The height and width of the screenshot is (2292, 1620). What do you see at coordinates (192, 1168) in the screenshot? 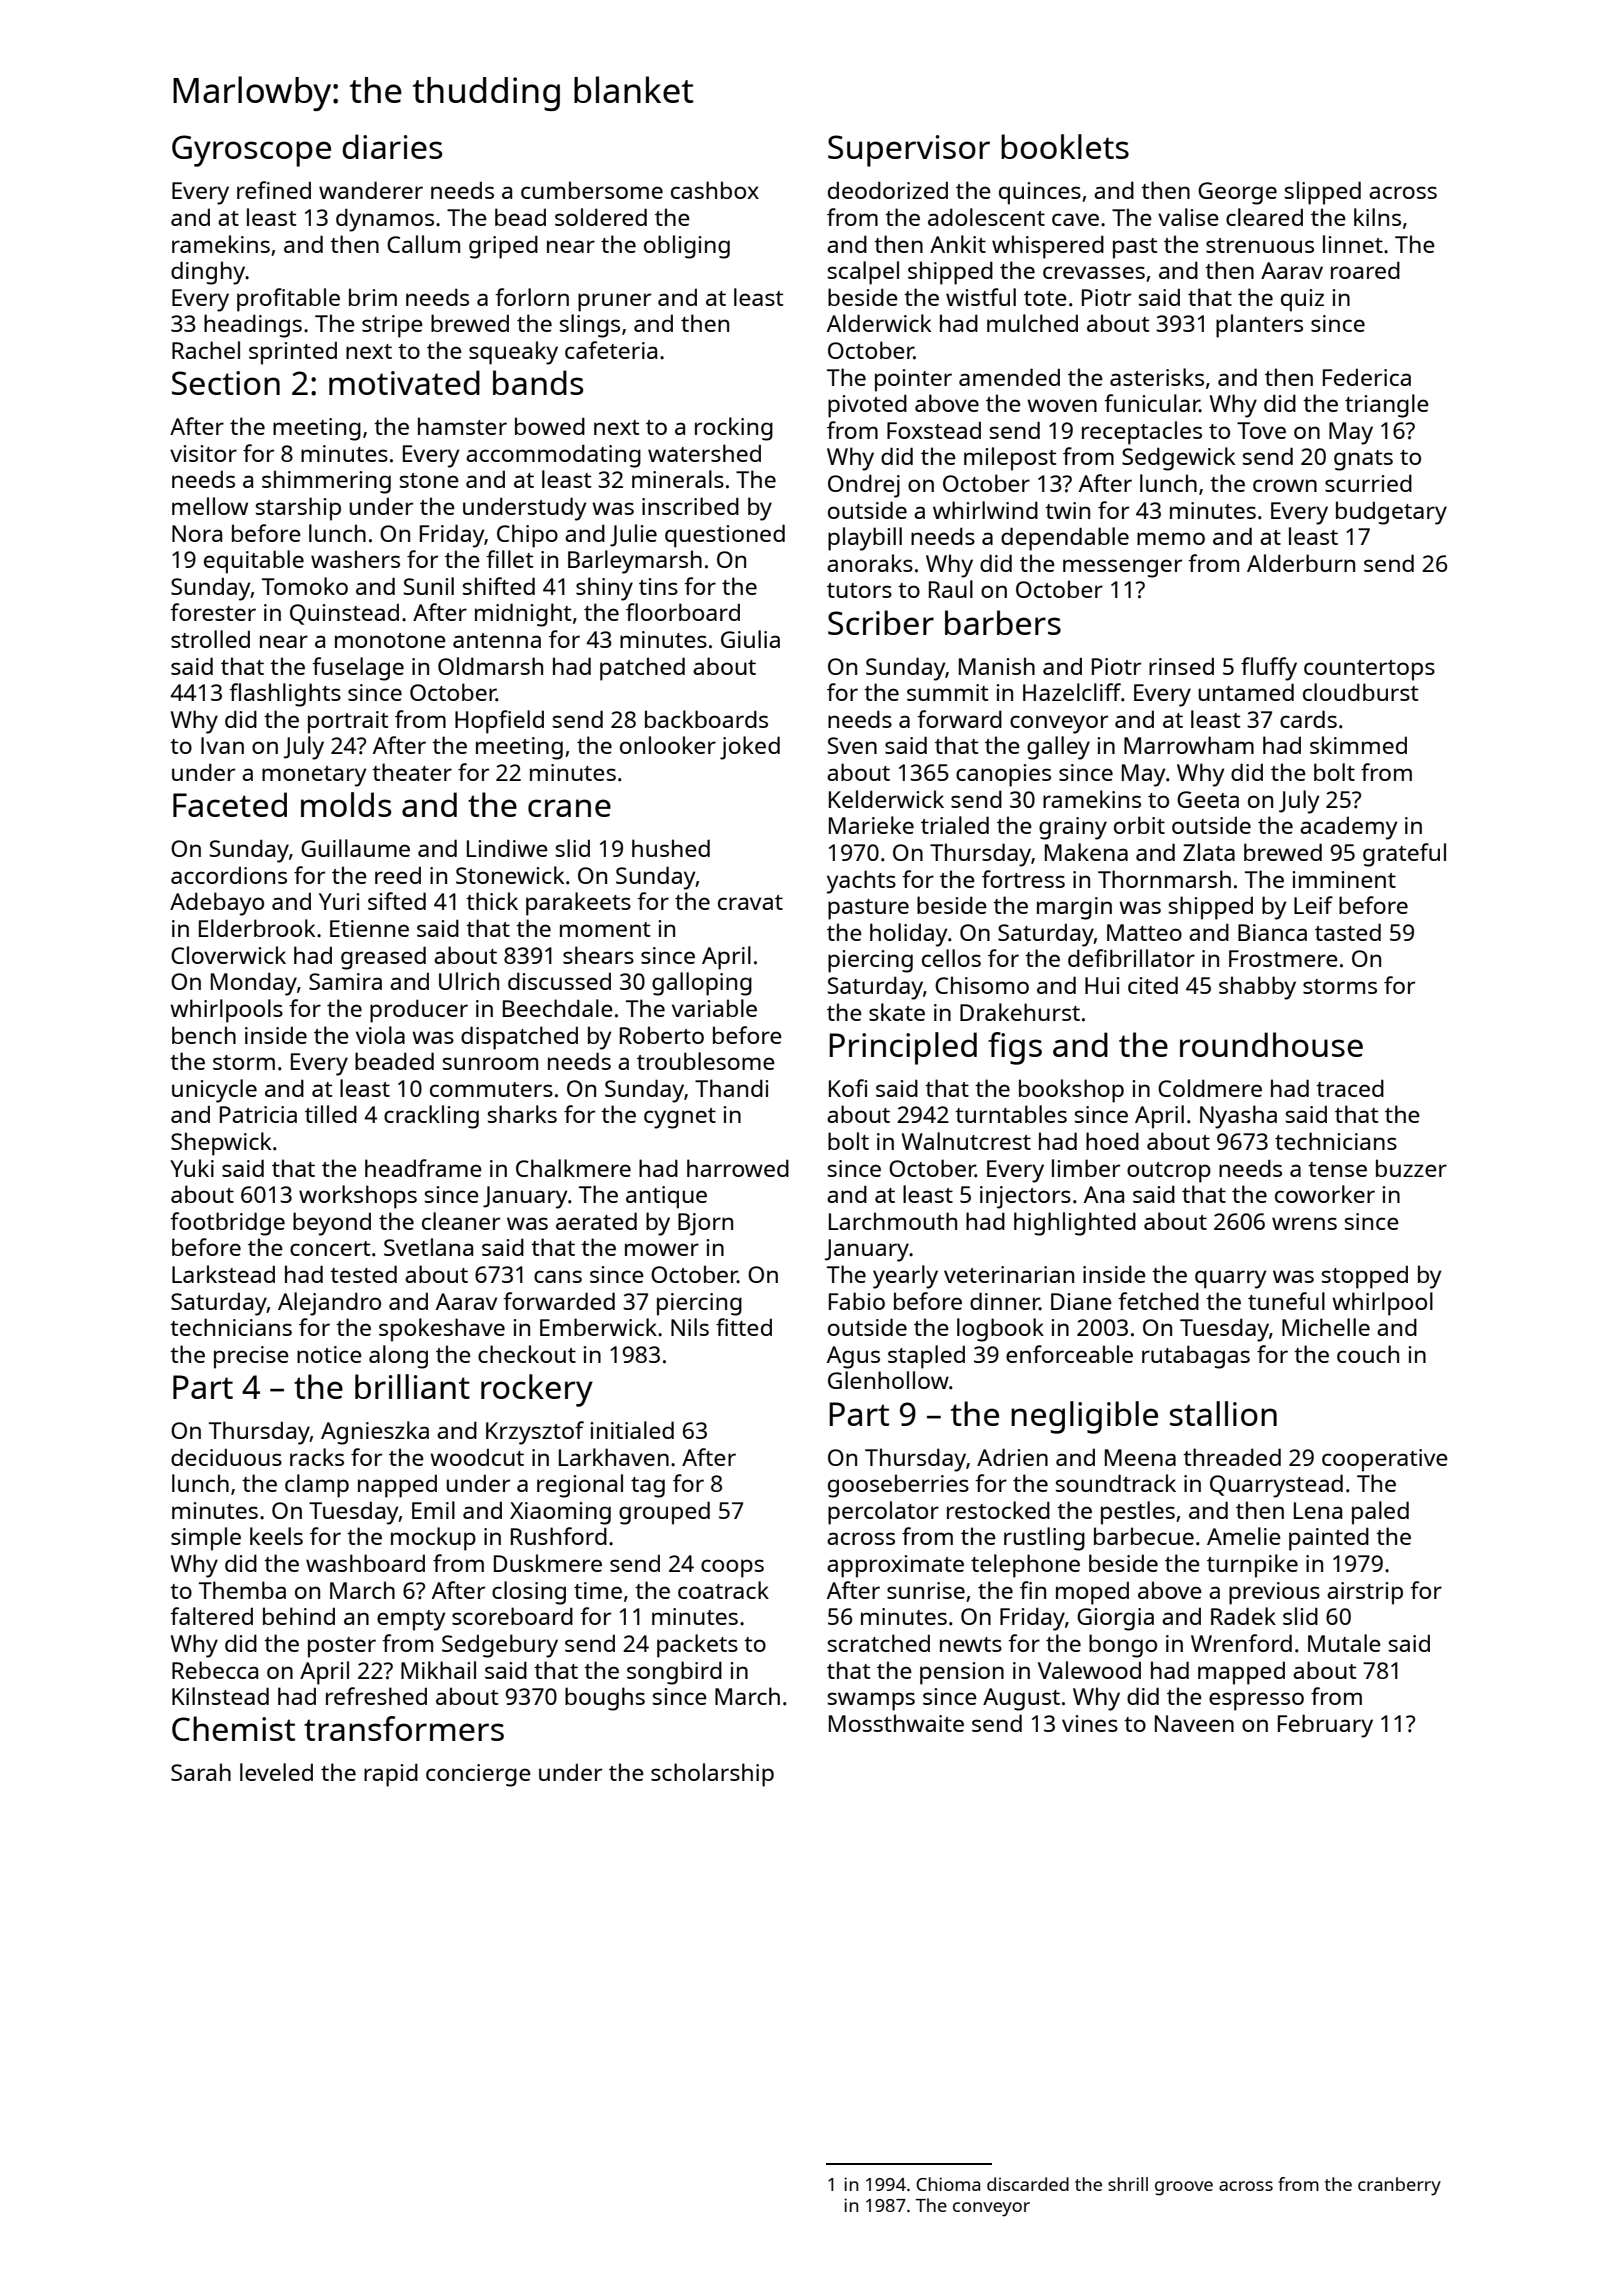
I see `Yuki` at bounding box center [192, 1168].
